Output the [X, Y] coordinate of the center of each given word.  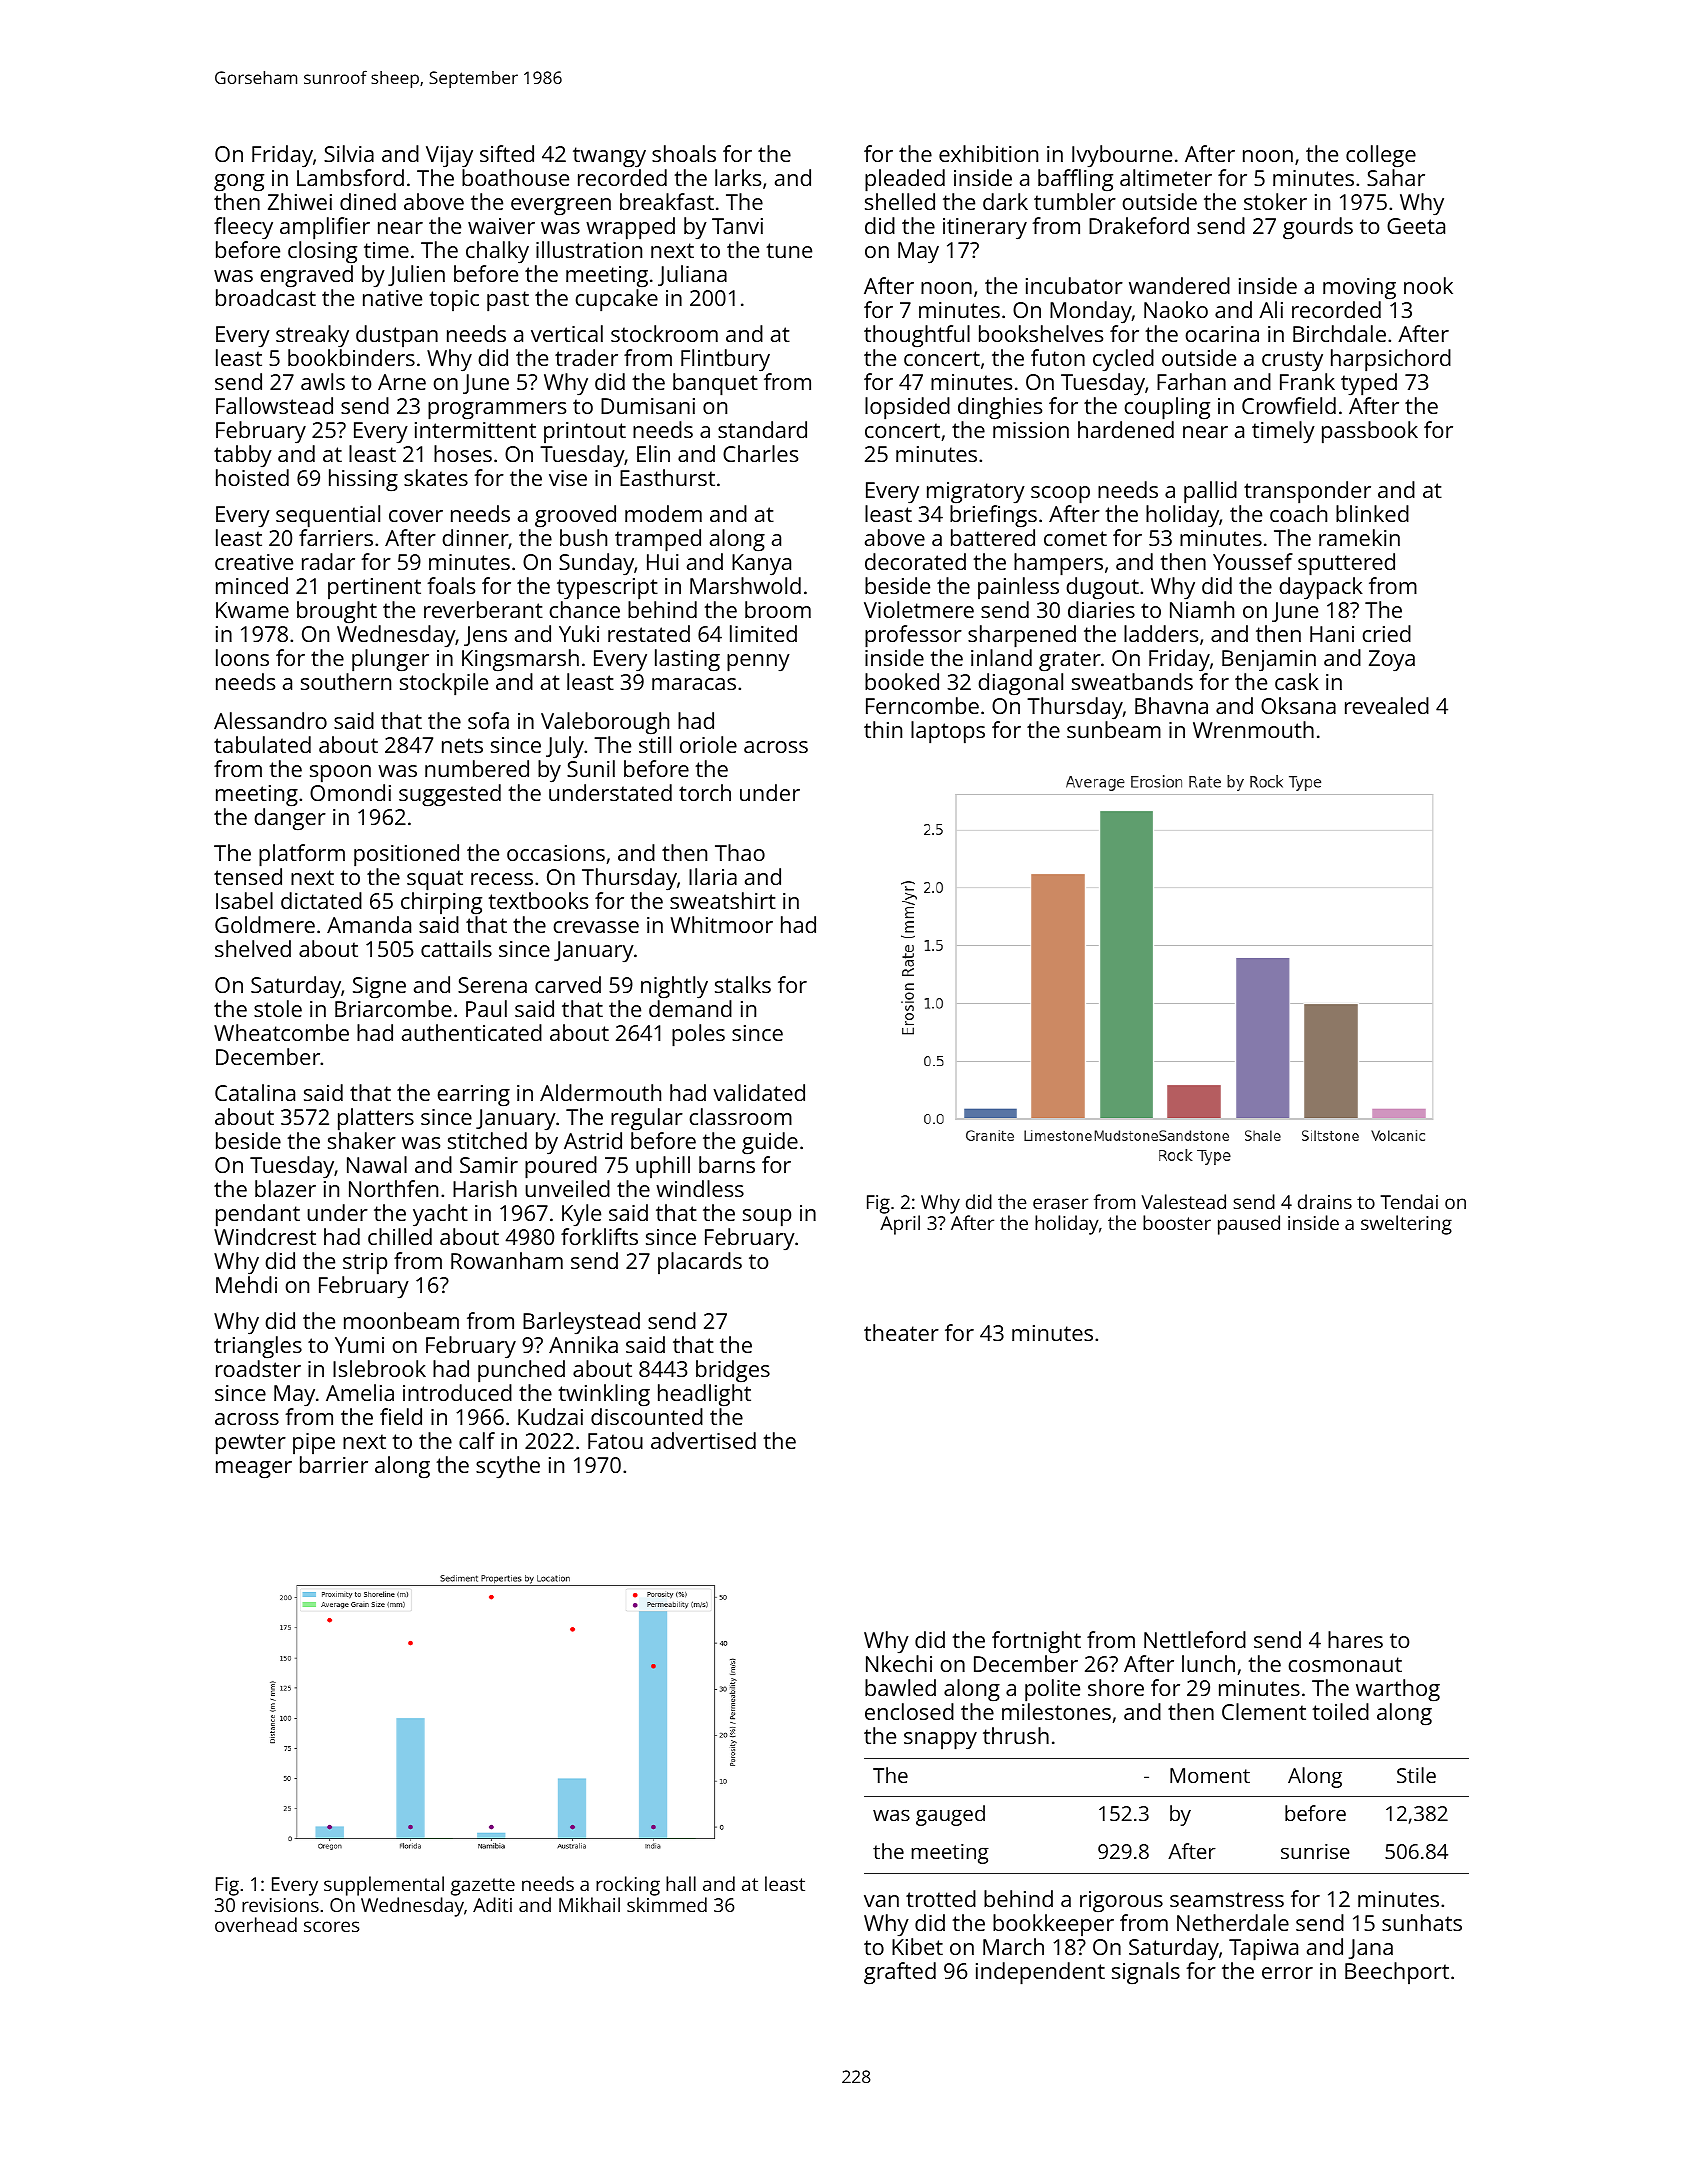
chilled [400, 1236]
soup [767, 1218]
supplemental [384, 1886]
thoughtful [917, 336]
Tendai [1409, 1201]
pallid [1210, 492]
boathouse [515, 177]
